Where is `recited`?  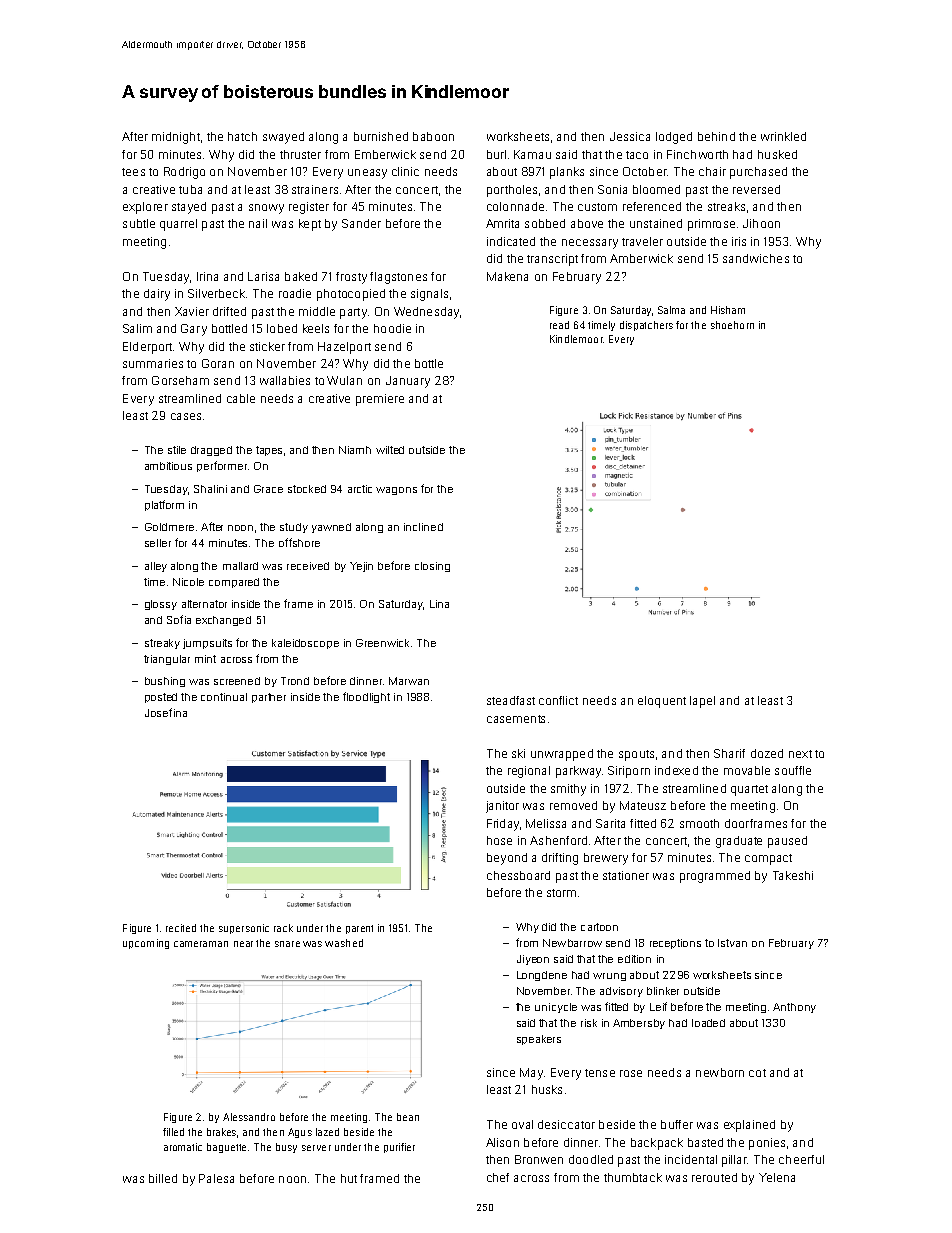 recited is located at coordinates (181, 928).
